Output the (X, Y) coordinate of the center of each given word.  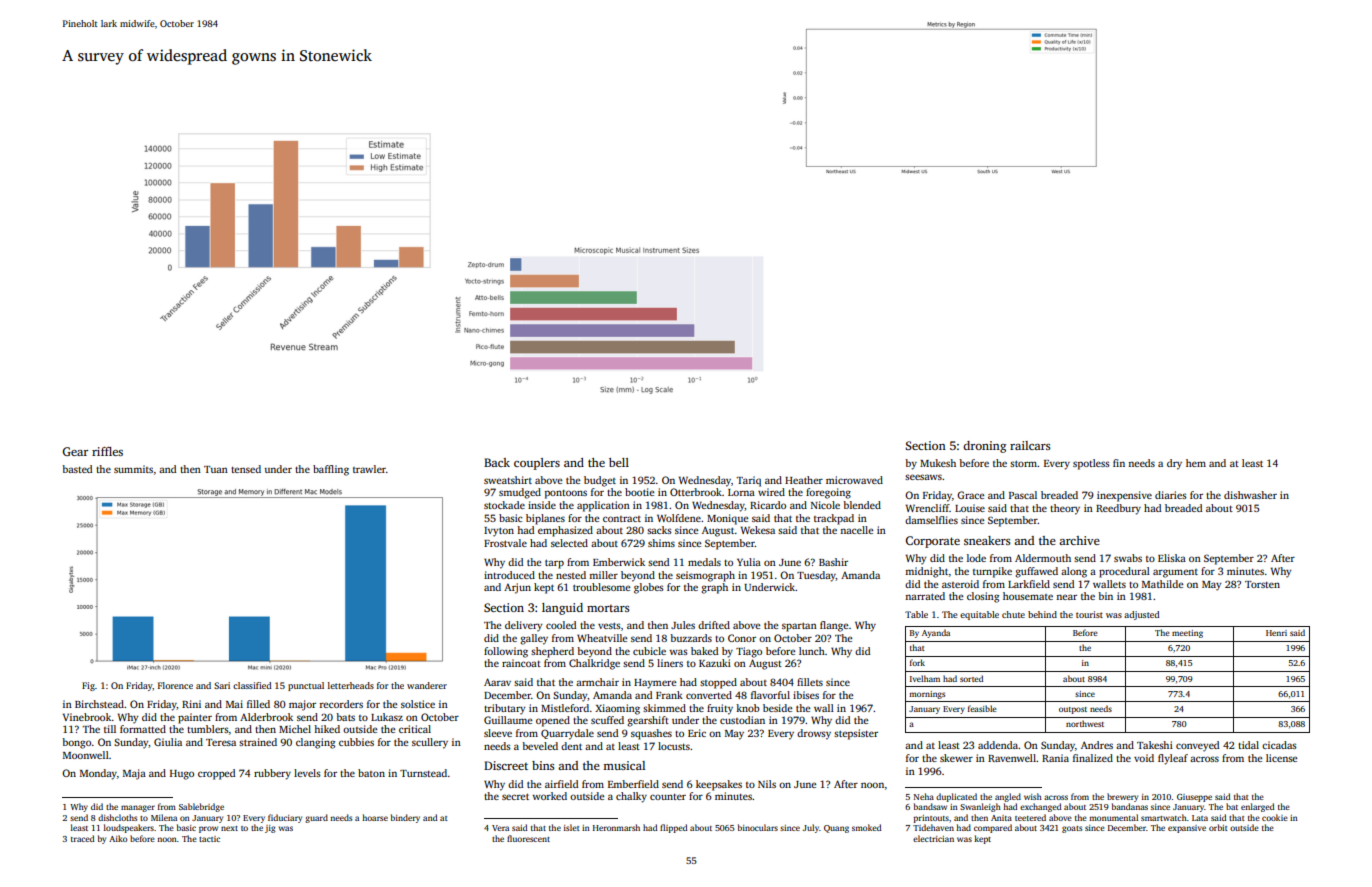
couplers (537, 464)
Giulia (168, 742)
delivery (524, 626)
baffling (331, 470)
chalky (631, 797)
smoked (866, 827)
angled (1008, 797)
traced (82, 838)
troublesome (601, 587)
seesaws (923, 477)
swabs (1128, 558)
